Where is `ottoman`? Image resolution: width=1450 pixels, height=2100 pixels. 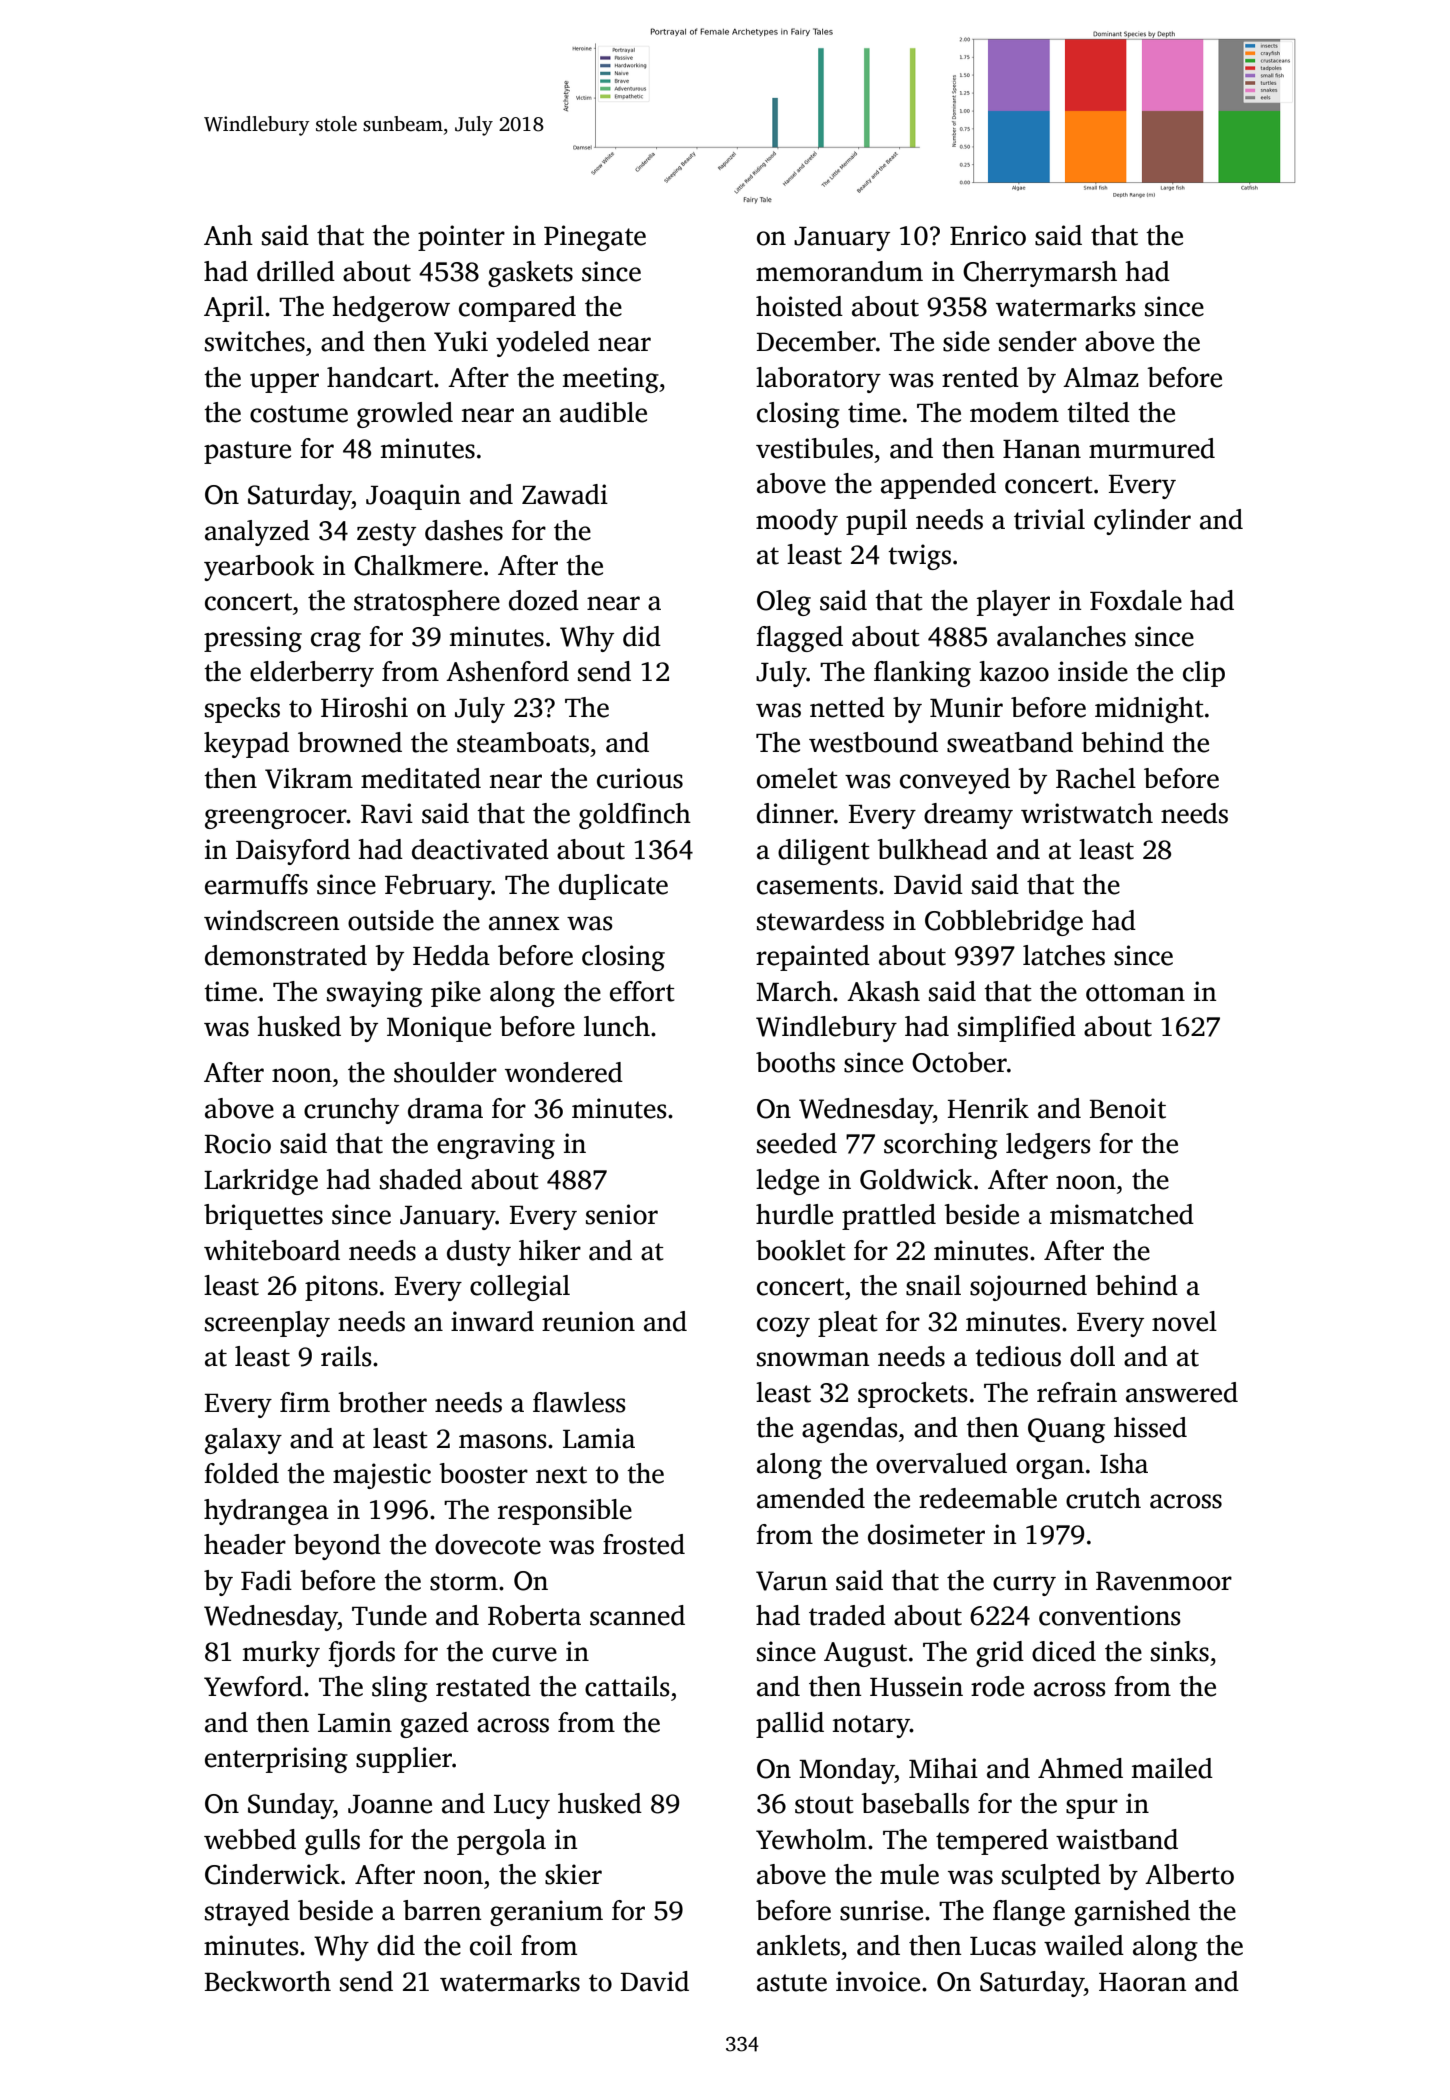 ottoman is located at coordinates (1135, 993).
